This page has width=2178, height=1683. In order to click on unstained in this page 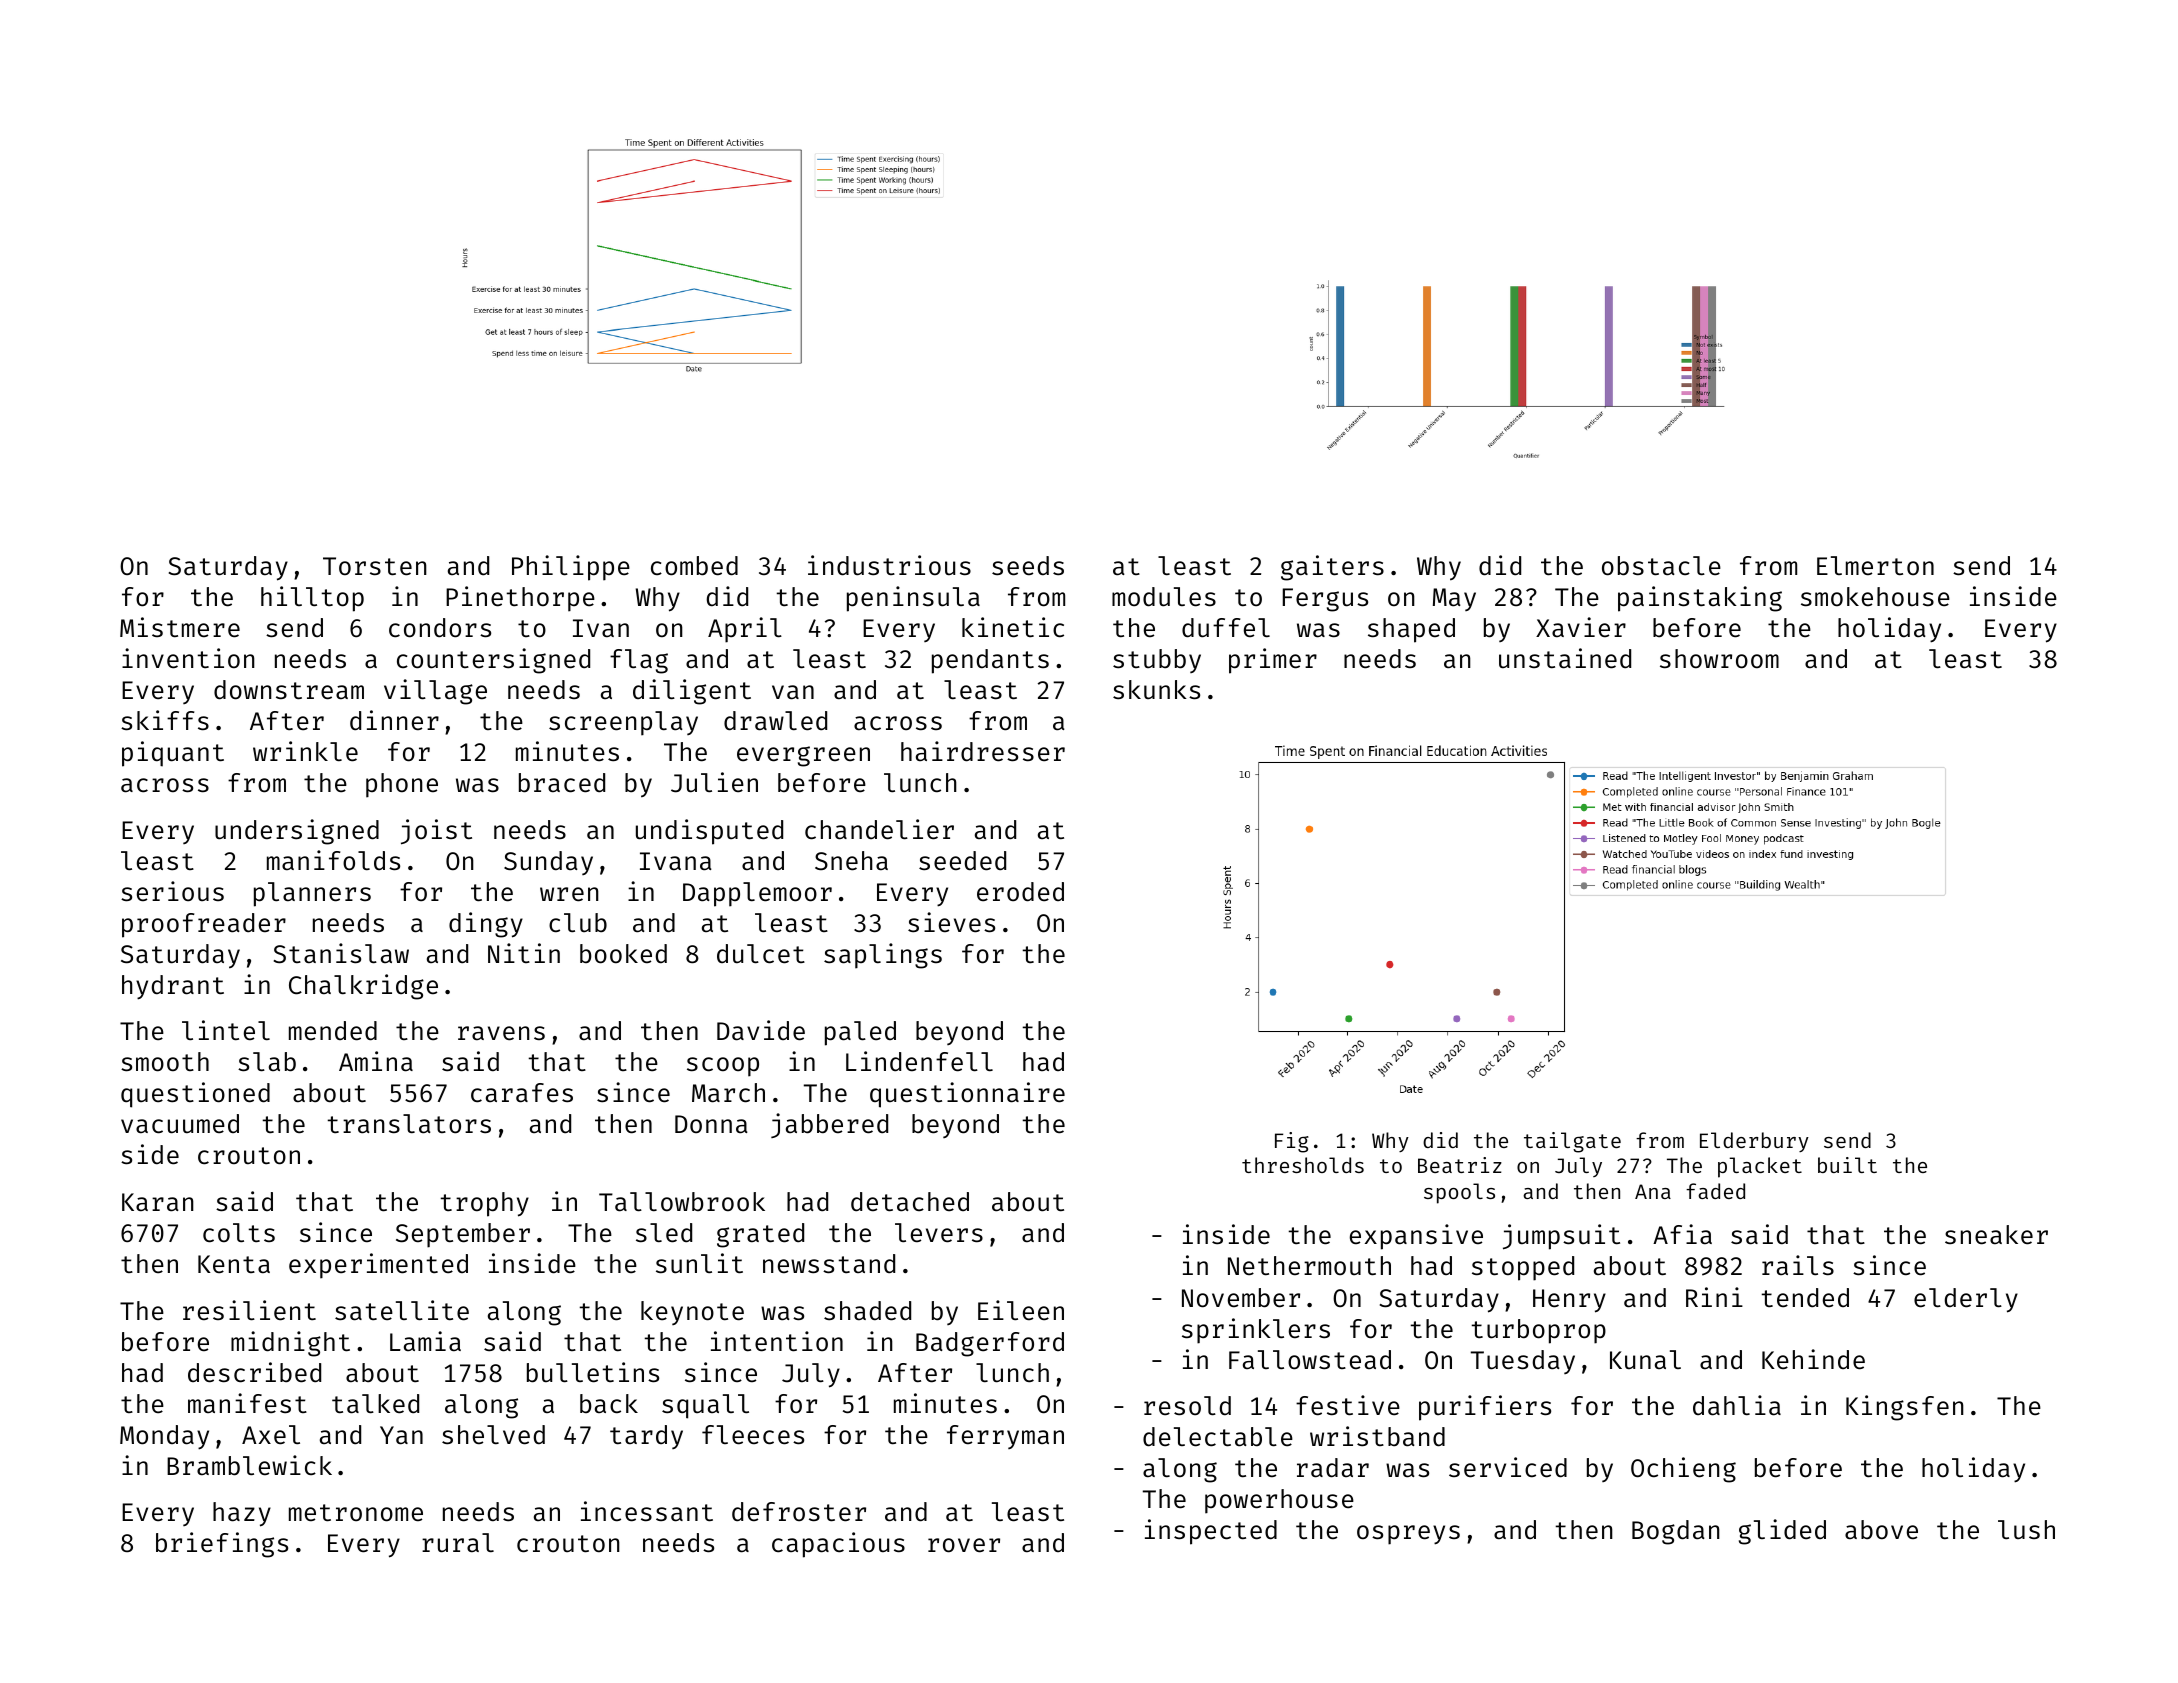, I will do `click(1565, 658)`.
